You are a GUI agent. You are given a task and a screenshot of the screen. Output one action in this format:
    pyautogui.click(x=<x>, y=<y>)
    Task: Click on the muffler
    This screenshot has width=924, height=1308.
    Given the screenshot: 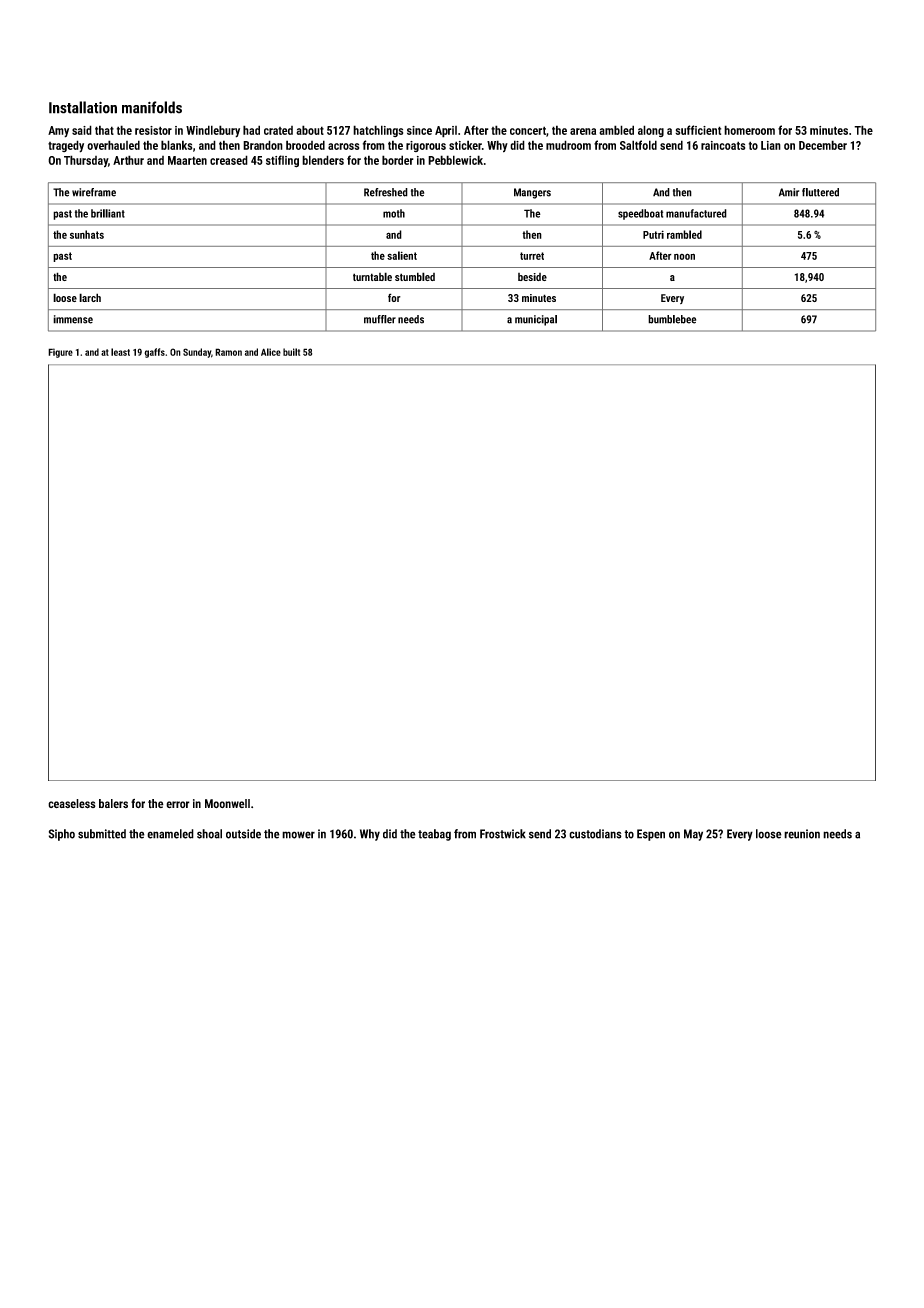 What is the action you would take?
    pyautogui.click(x=380, y=319)
